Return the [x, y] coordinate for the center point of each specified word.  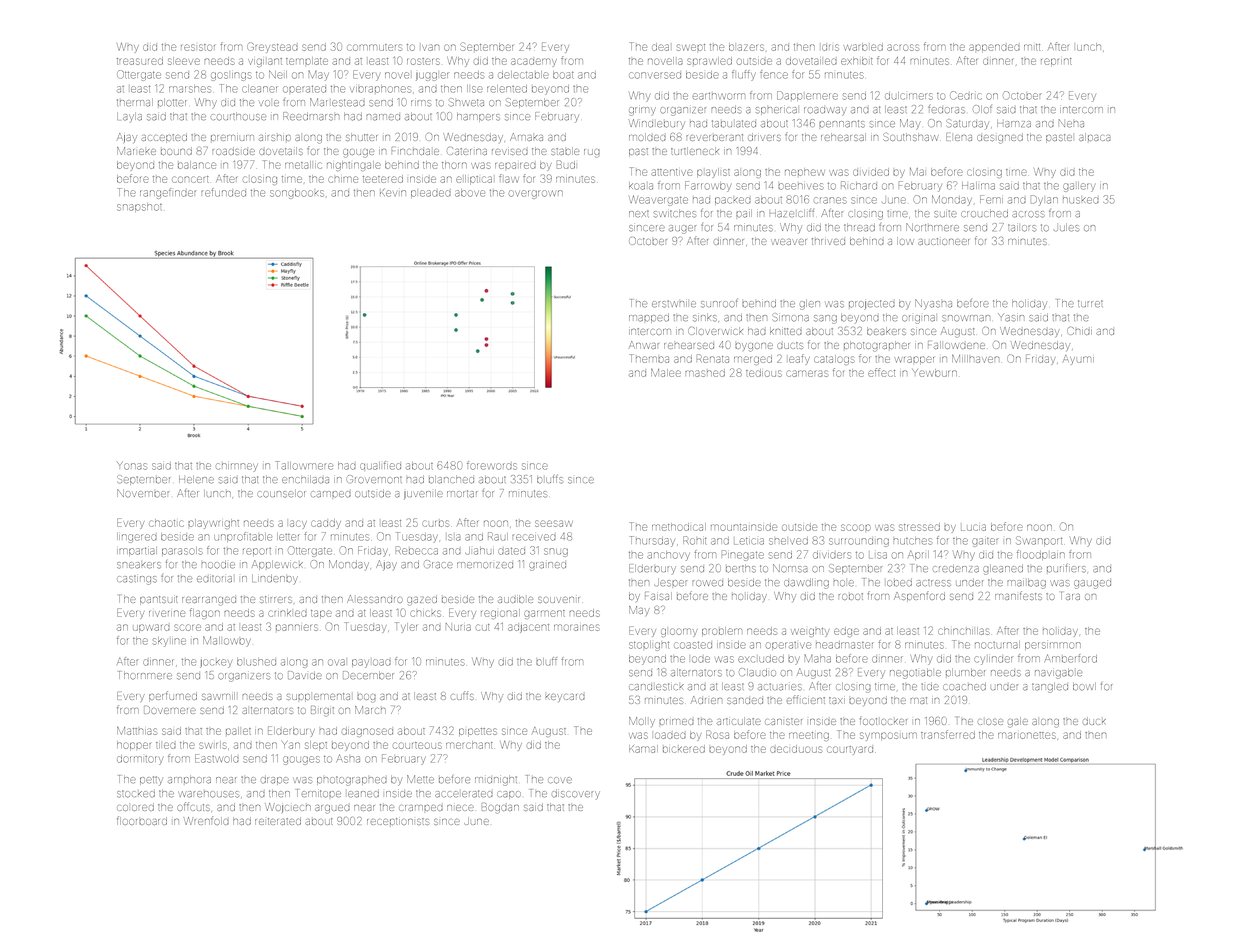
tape [321, 613]
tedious [764, 373]
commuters [374, 47]
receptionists [398, 821]
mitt [1032, 47]
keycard [565, 698]
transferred [948, 734]
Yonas [131, 466]
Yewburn [934, 373]
